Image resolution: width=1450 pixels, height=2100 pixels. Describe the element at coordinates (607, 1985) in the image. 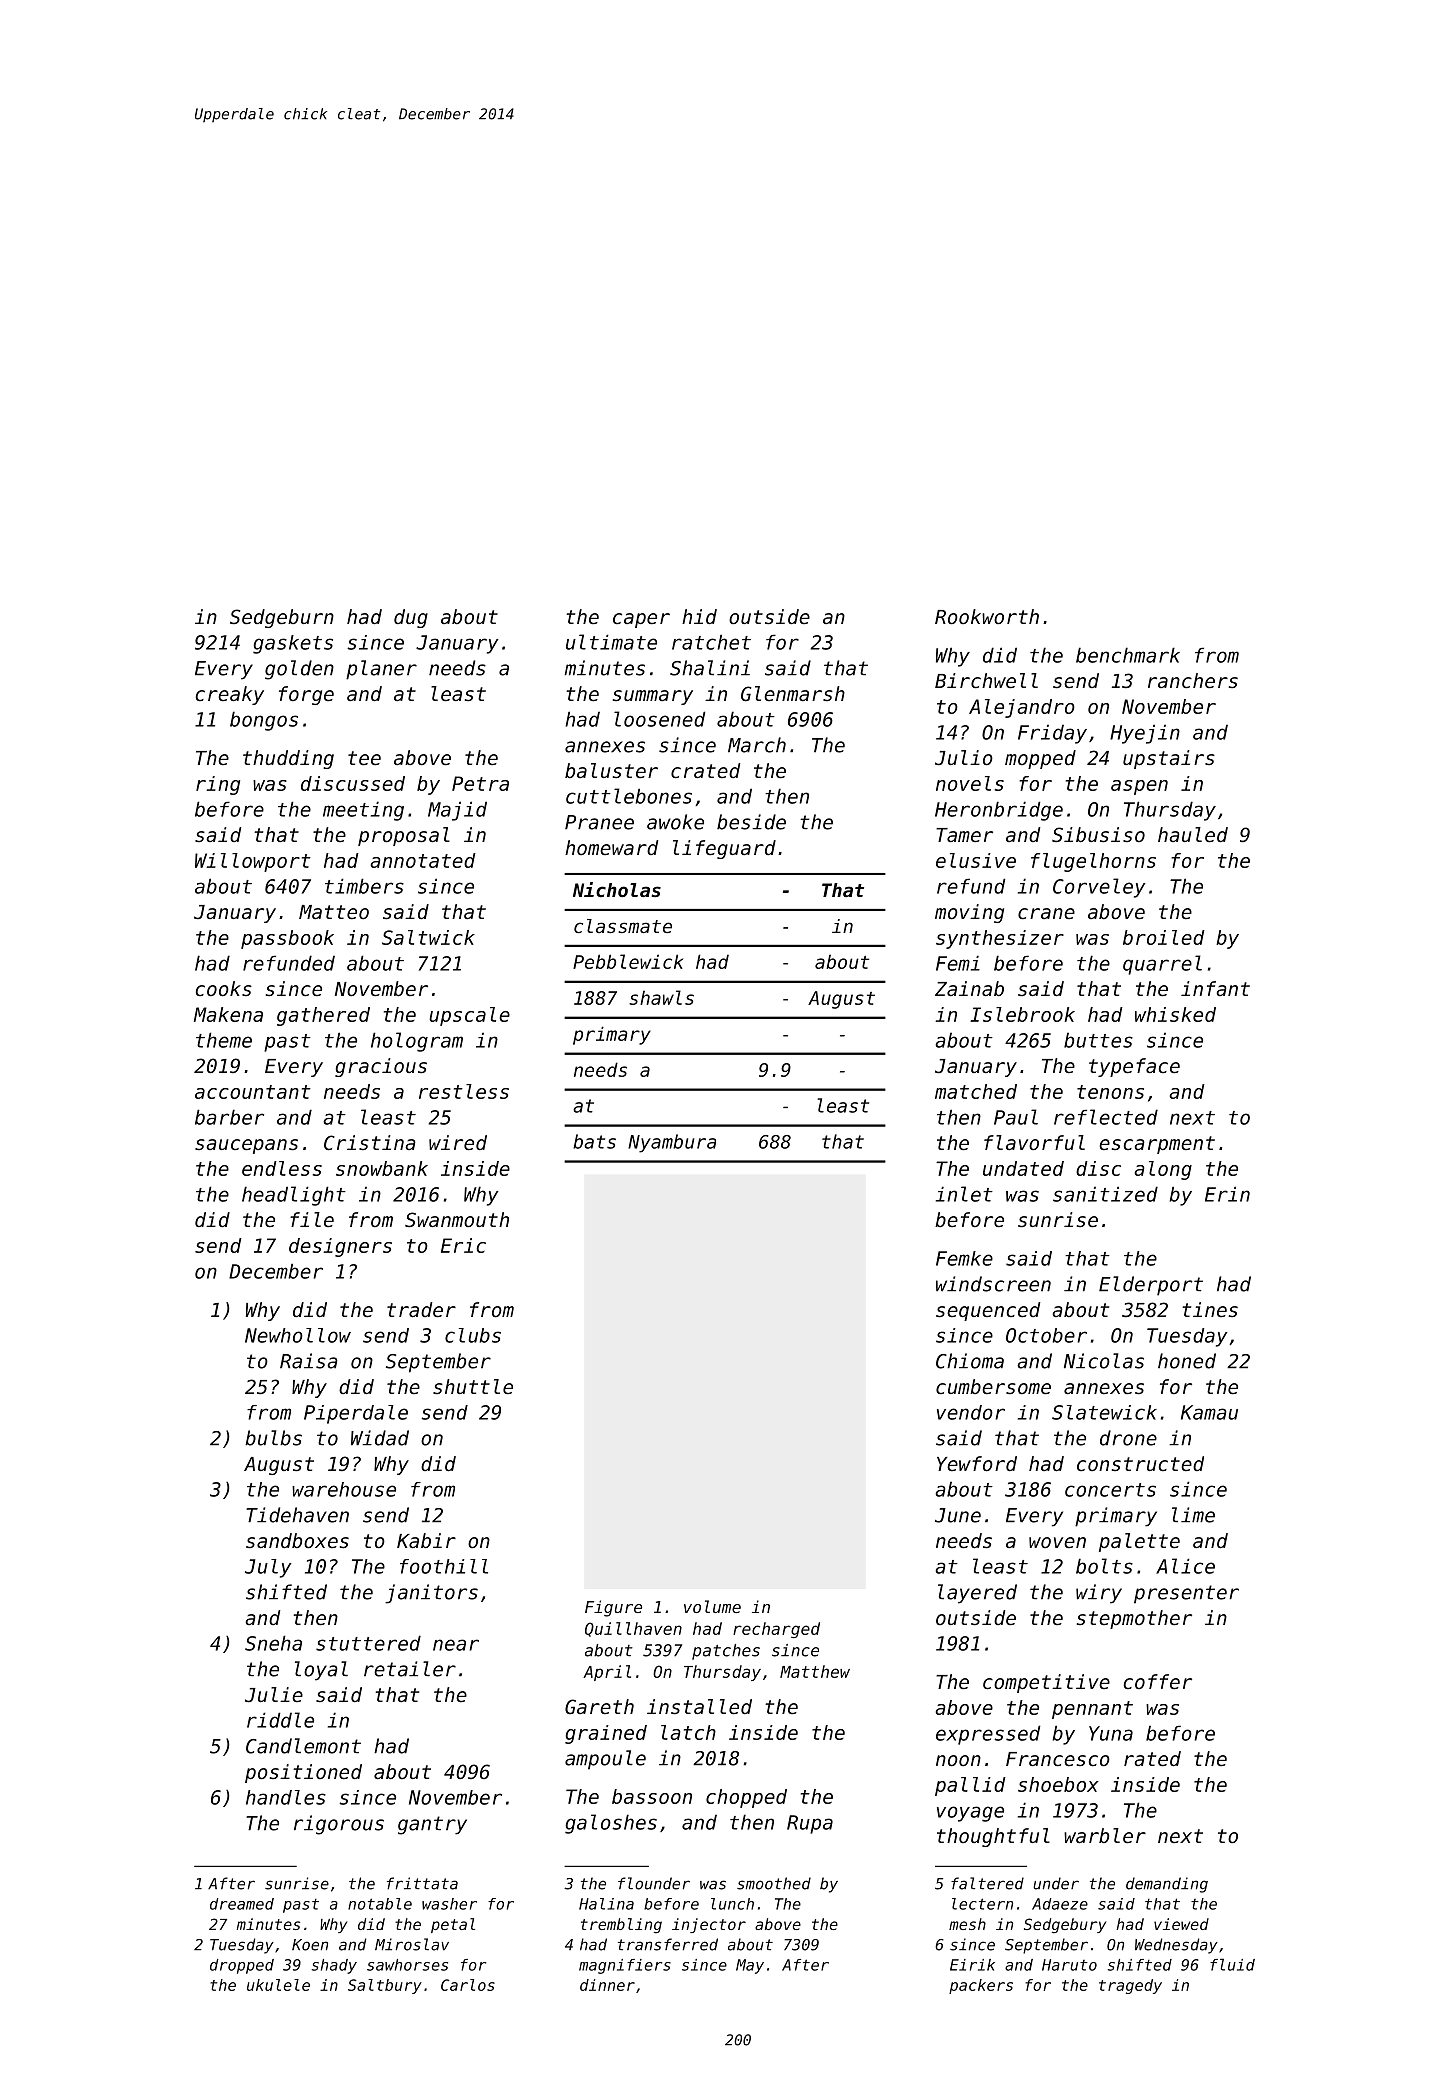

I see `dinner` at that location.
